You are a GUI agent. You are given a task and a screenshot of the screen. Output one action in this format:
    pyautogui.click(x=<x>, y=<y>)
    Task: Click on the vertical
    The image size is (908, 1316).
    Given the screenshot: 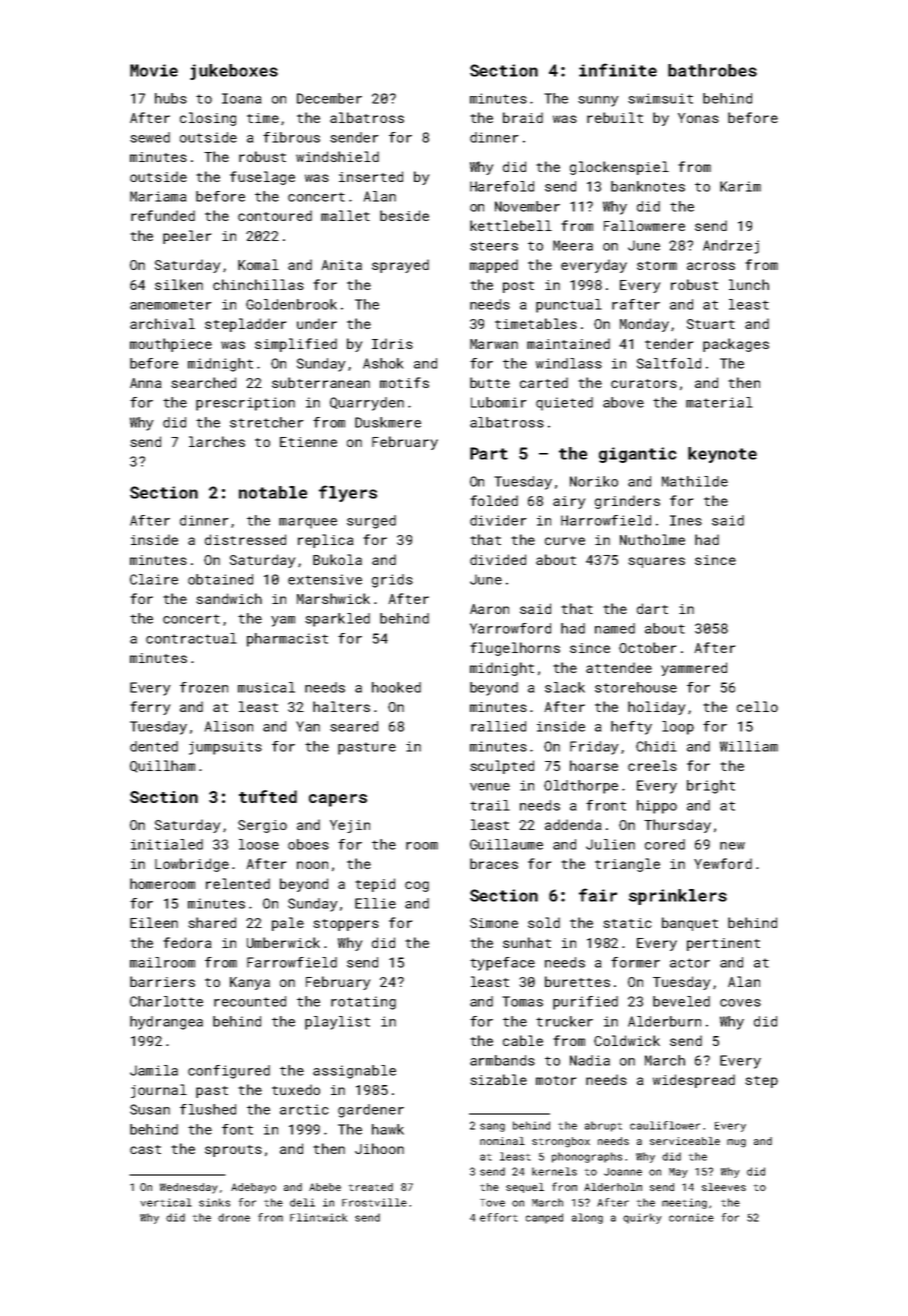 What is the action you would take?
    pyautogui.click(x=166, y=1202)
